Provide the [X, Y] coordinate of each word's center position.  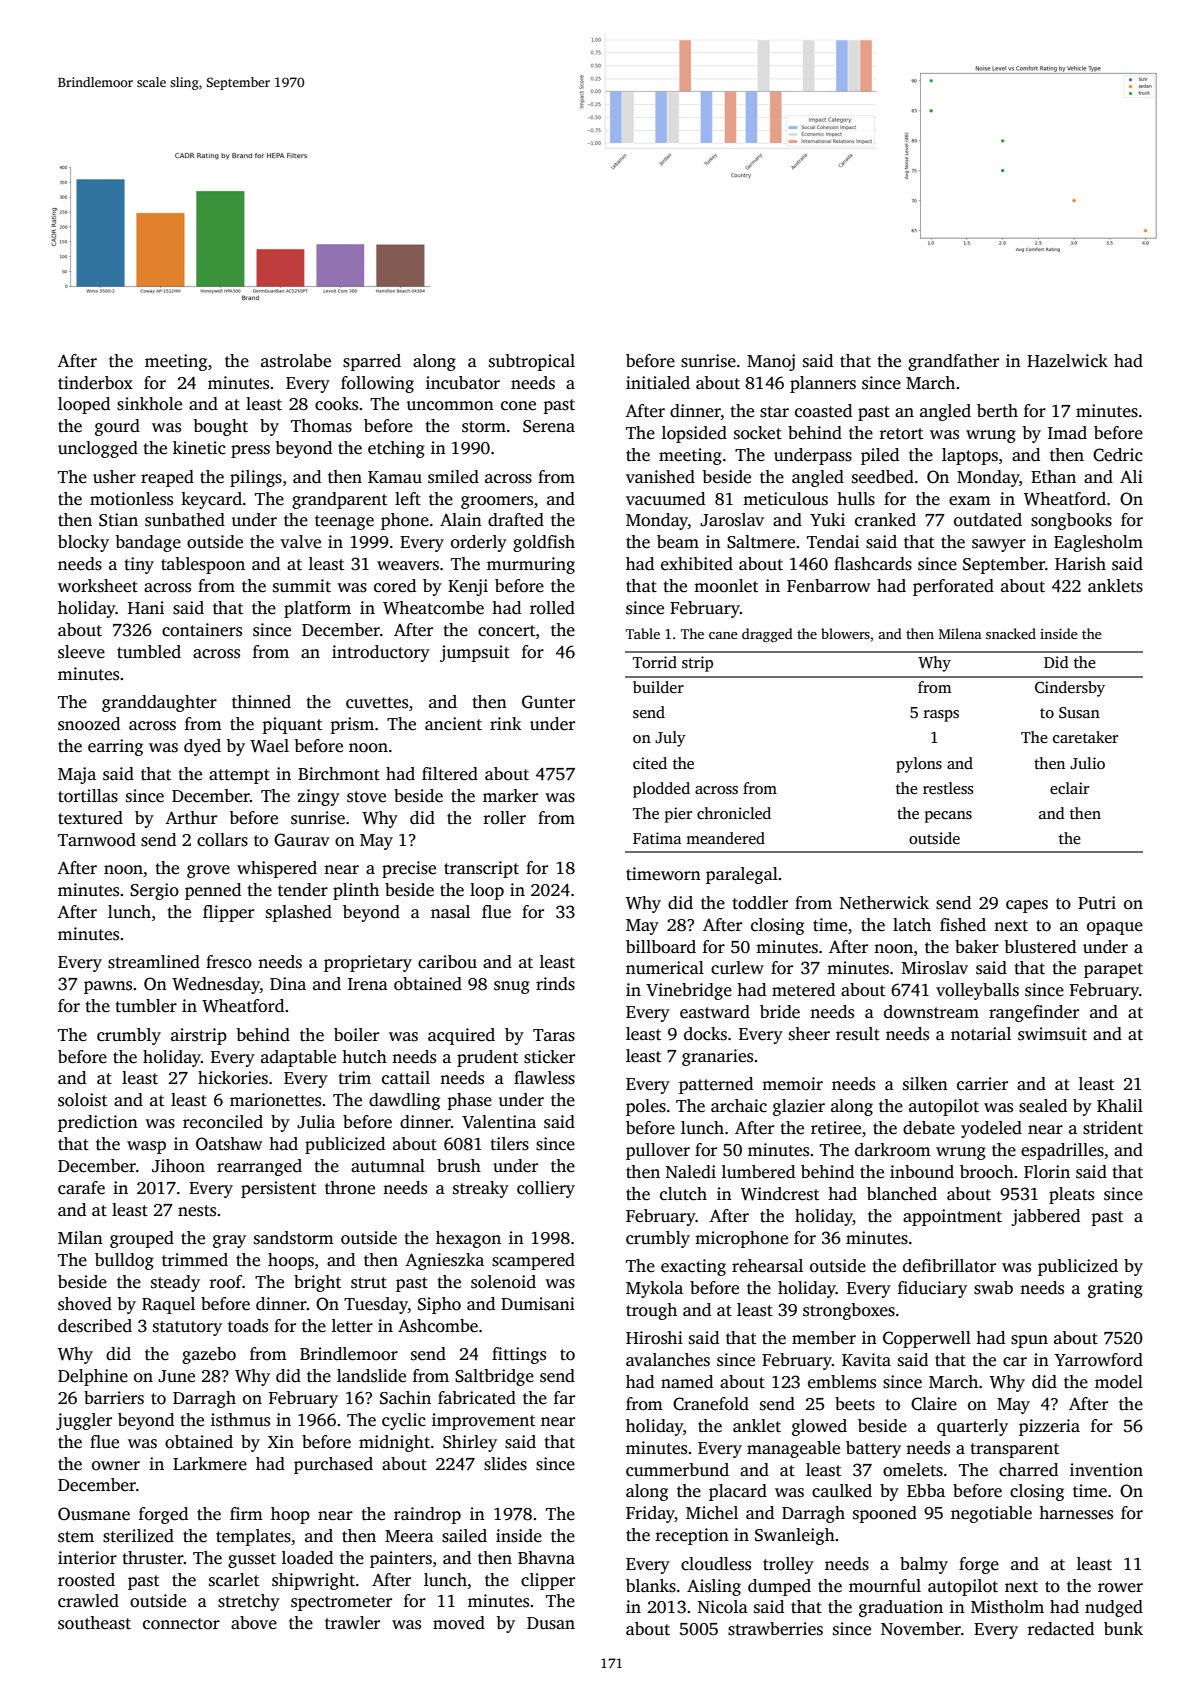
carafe [81, 1188]
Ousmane [94, 1514]
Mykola [654, 1289]
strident [1113, 1128]
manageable [793, 1449]
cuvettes [377, 703]
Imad [1067, 433]
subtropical [532, 362]
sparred [372, 362]
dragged [767, 635]
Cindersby [1070, 689]
